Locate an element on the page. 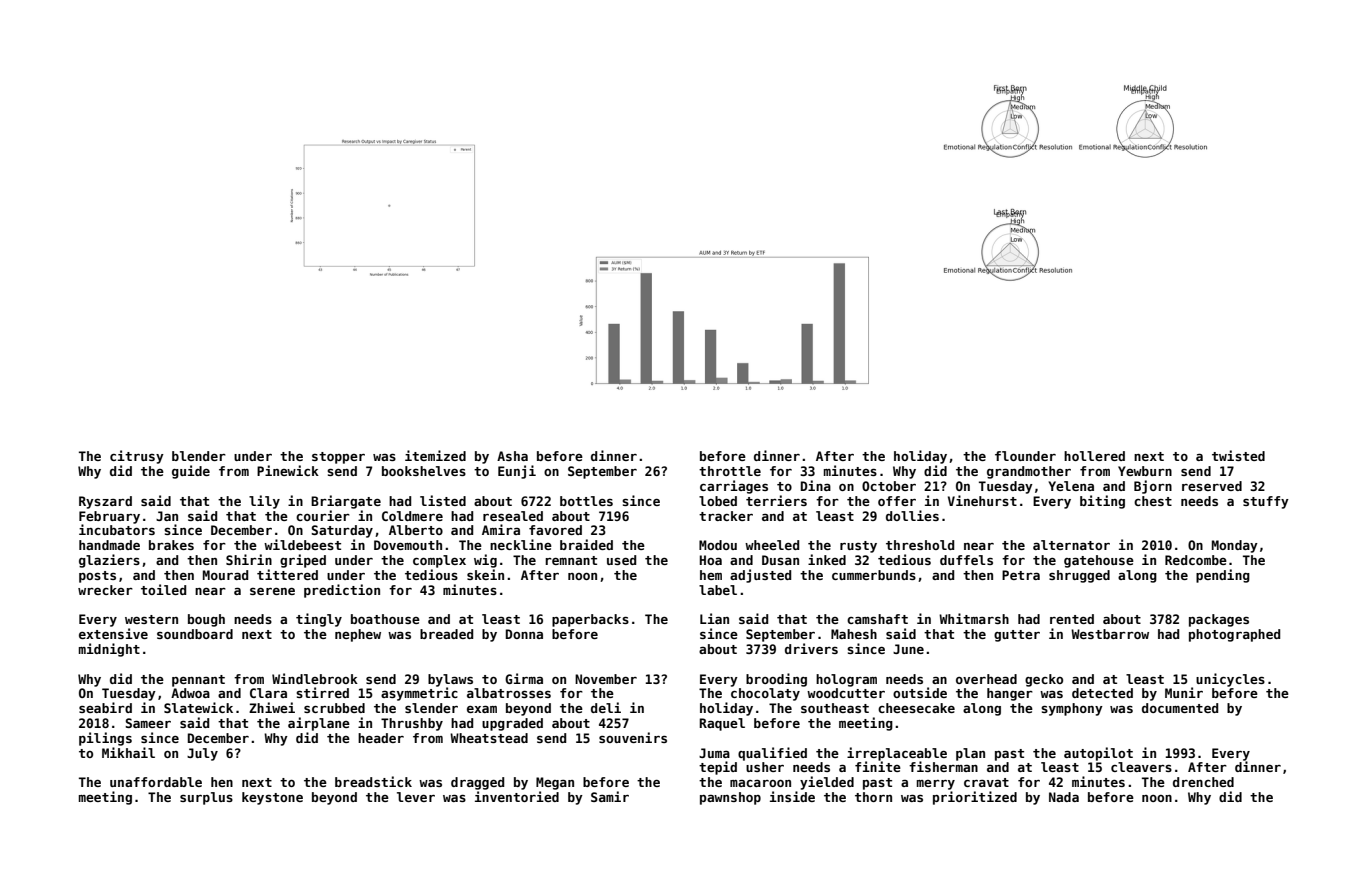  Mikhail is located at coordinates (128, 752).
